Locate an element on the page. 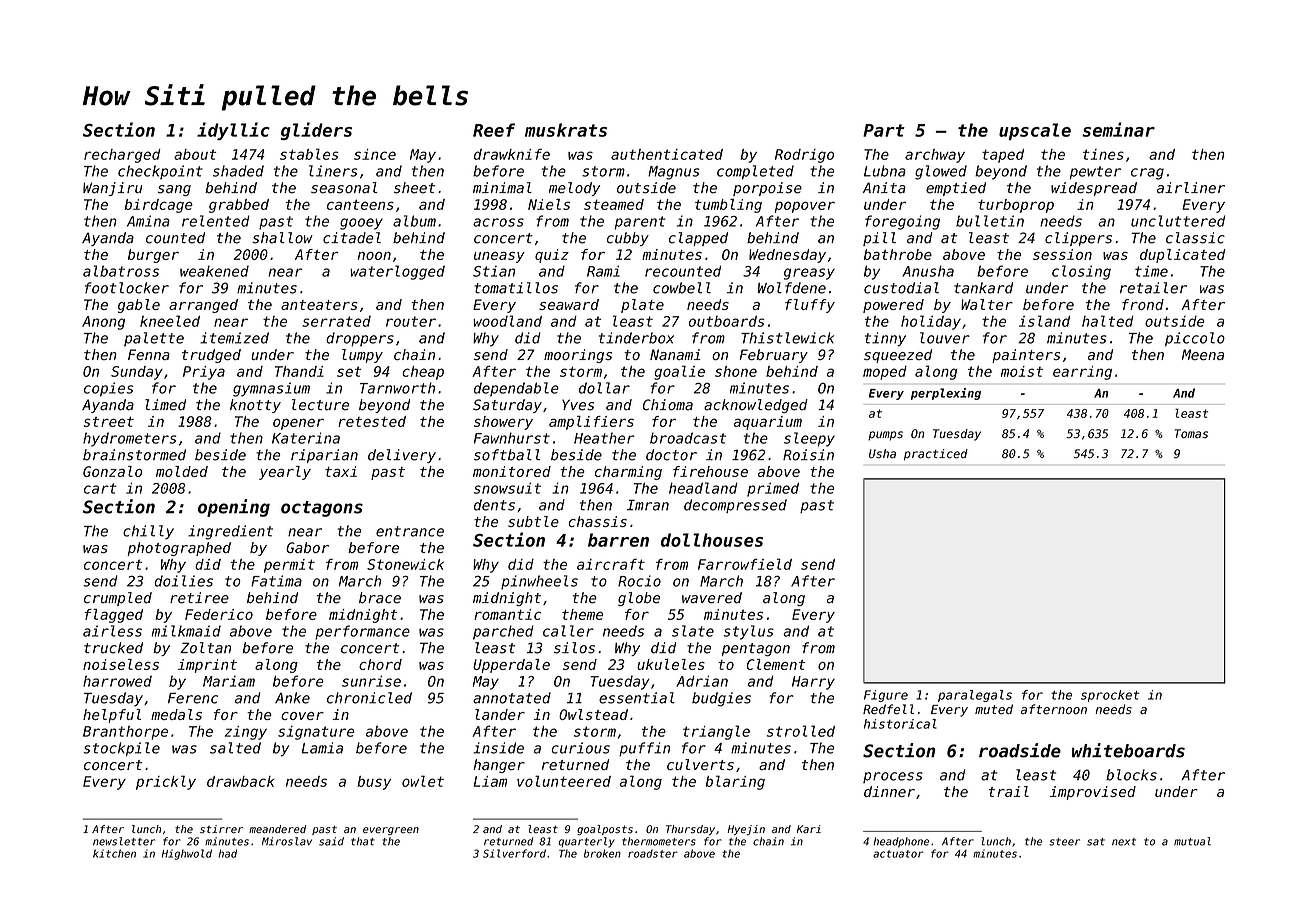 This page has width=1308, height=924. kitchen is located at coordinates (114, 853).
